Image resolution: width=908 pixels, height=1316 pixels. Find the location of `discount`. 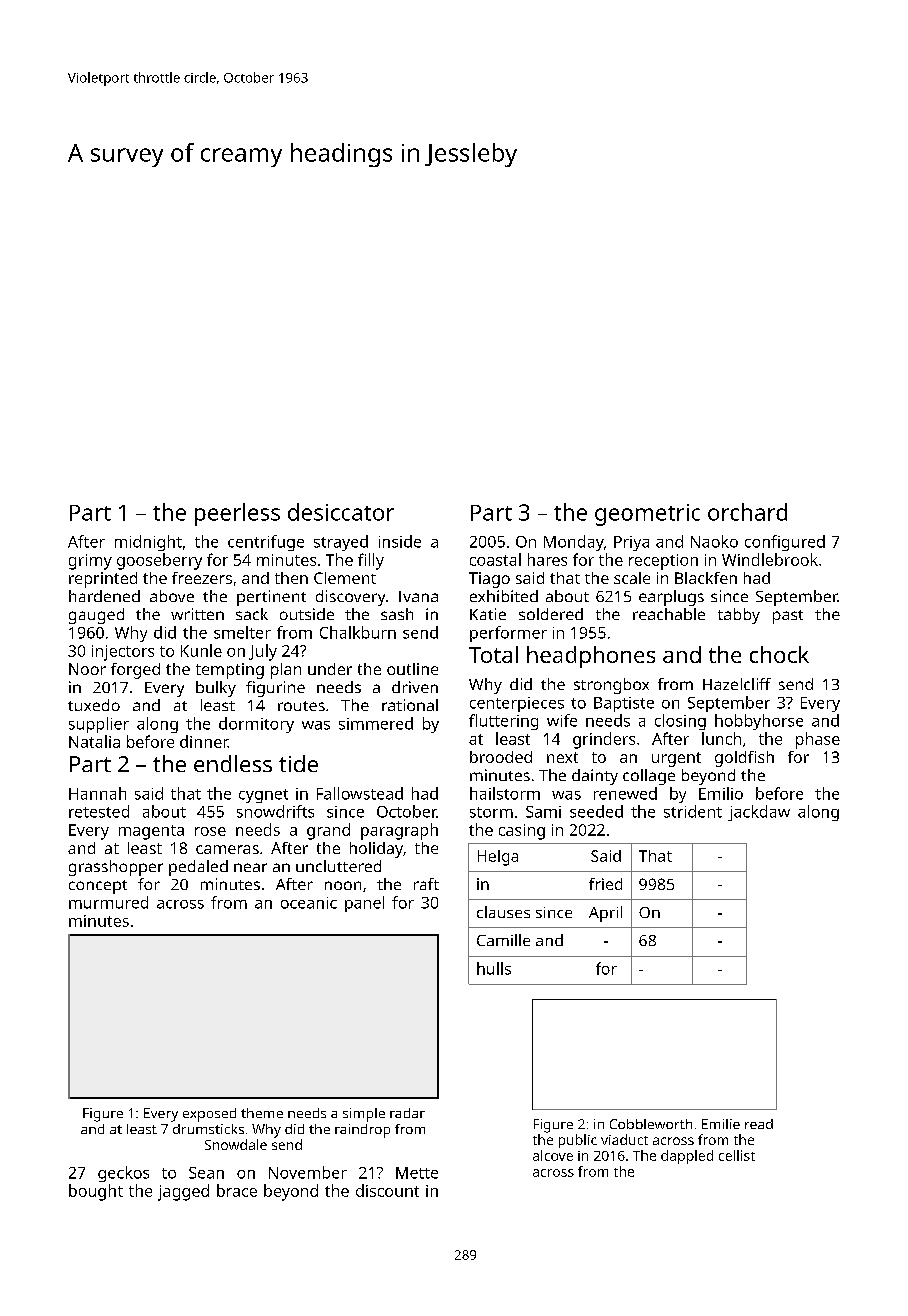

discount is located at coordinates (387, 1190).
